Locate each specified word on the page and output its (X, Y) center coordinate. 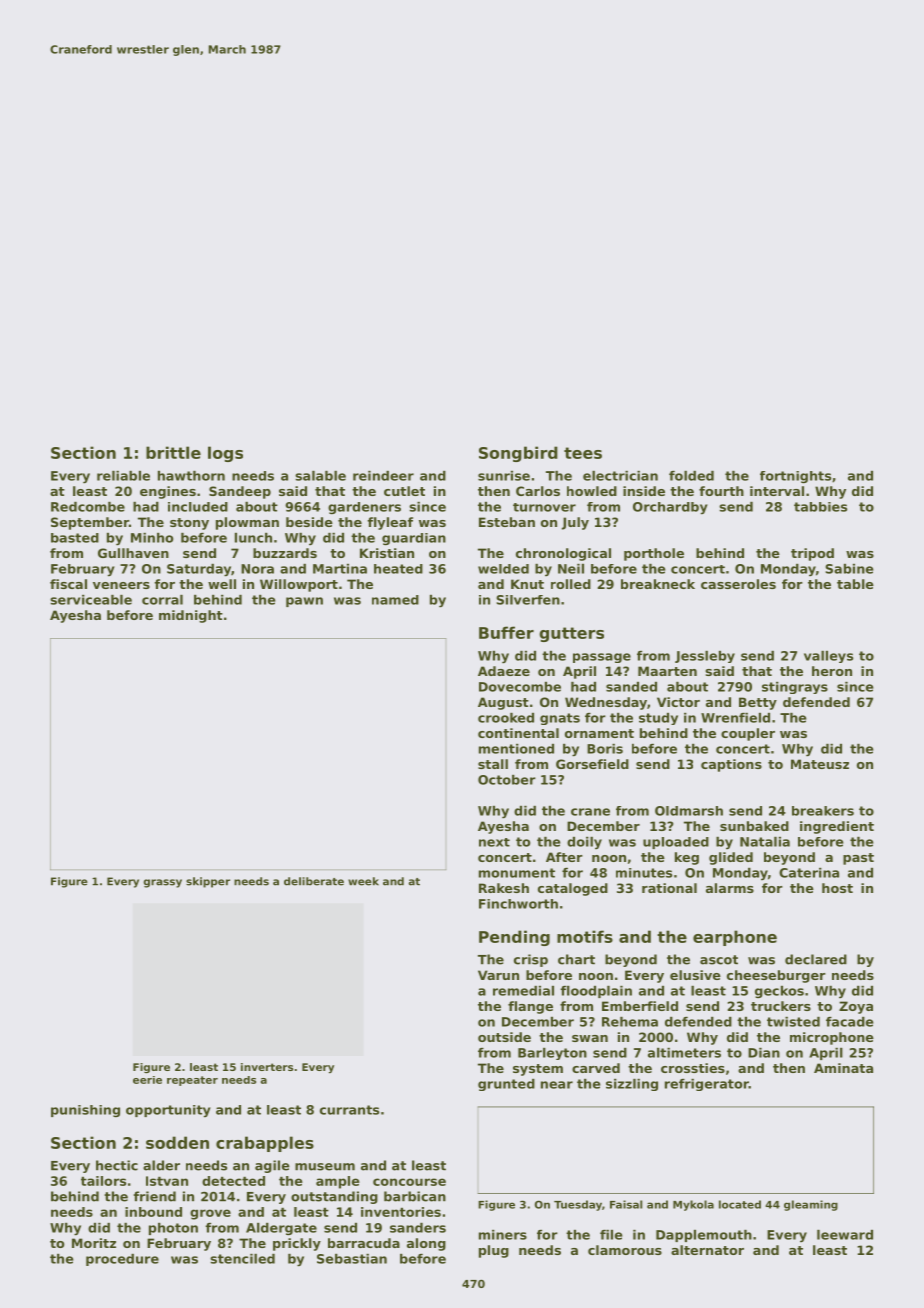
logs (225, 454)
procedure (122, 1260)
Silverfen (528, 600)
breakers (823, 811)
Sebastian (352, 1259)
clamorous (625, 1250)
